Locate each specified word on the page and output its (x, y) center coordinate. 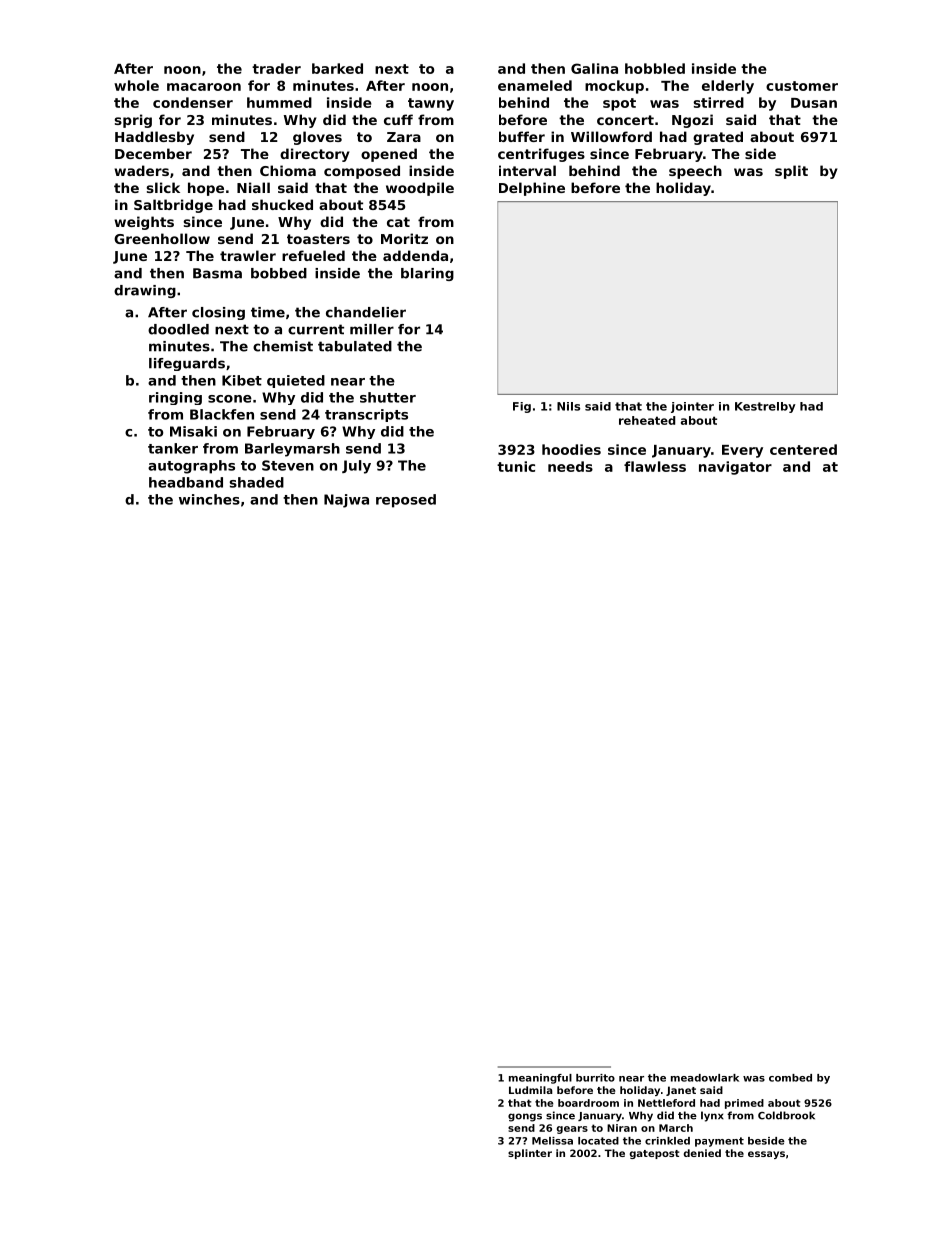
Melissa (552, 1141)
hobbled (655, 68)
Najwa (346, 501)
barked (337, 68)
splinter (530, 1154)
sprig (133, 121)
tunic (516, 466)
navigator (735, 468)
